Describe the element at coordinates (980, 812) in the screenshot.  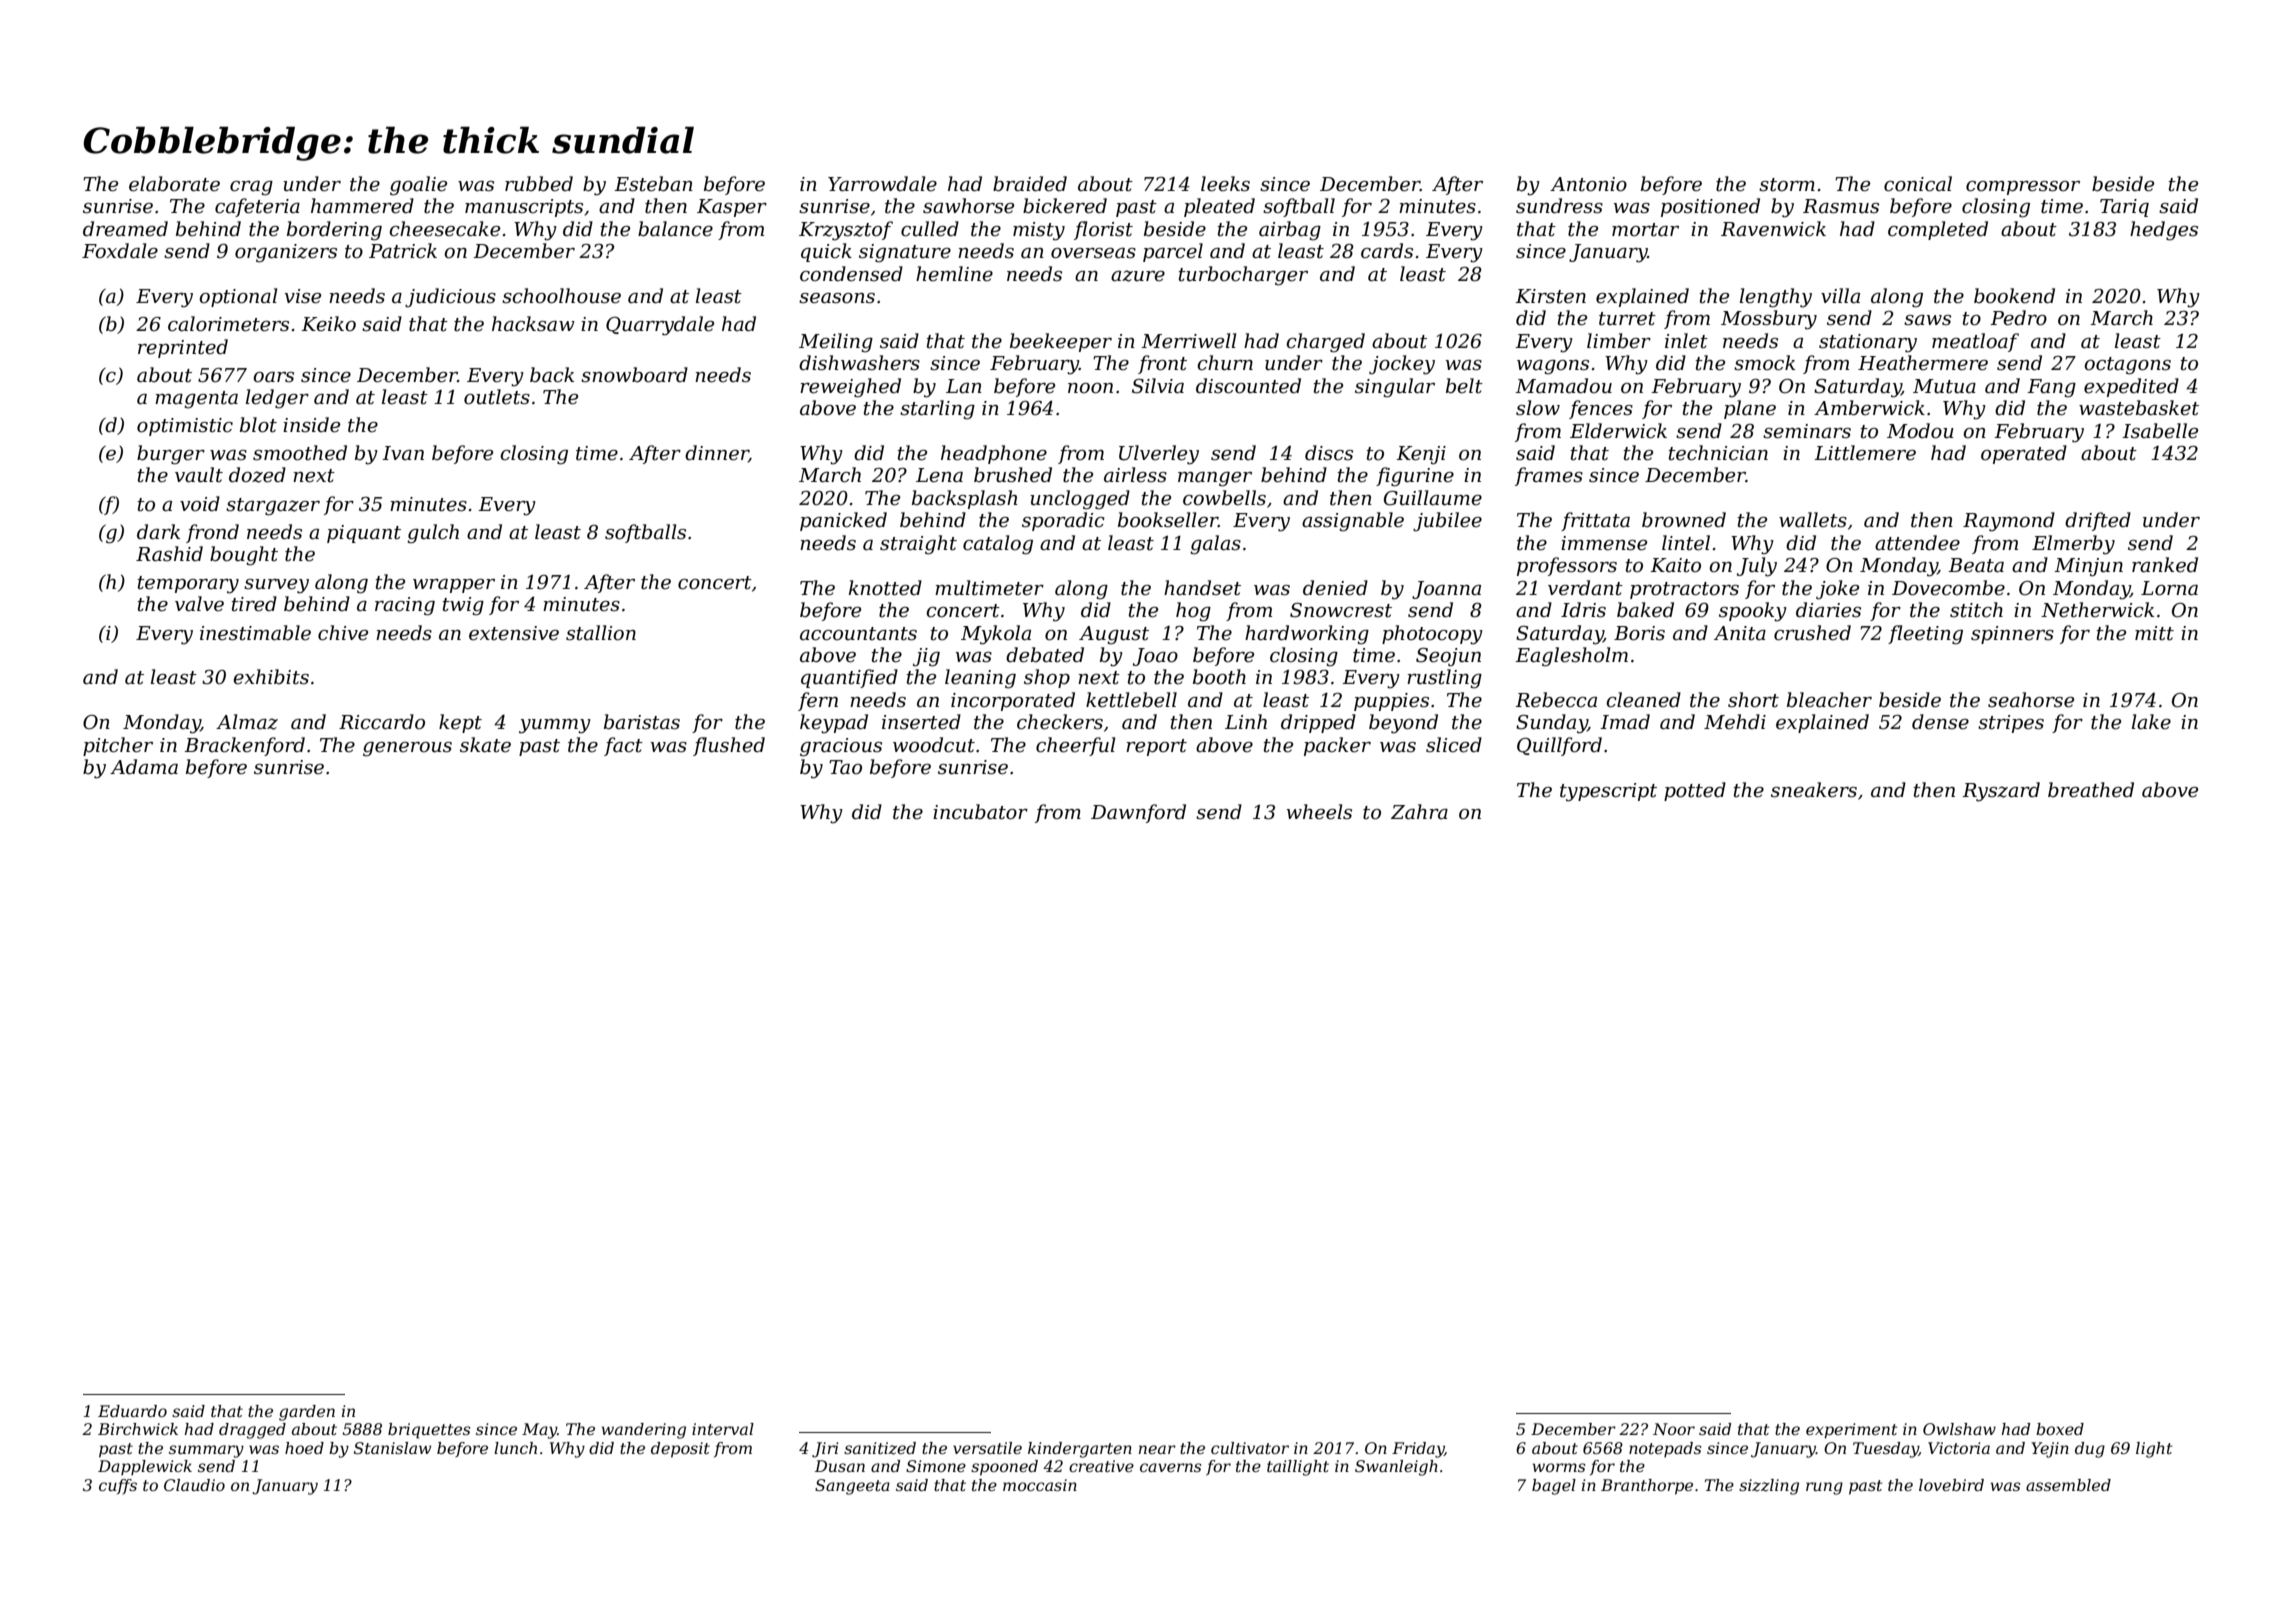
I see `incubator` at that location.
